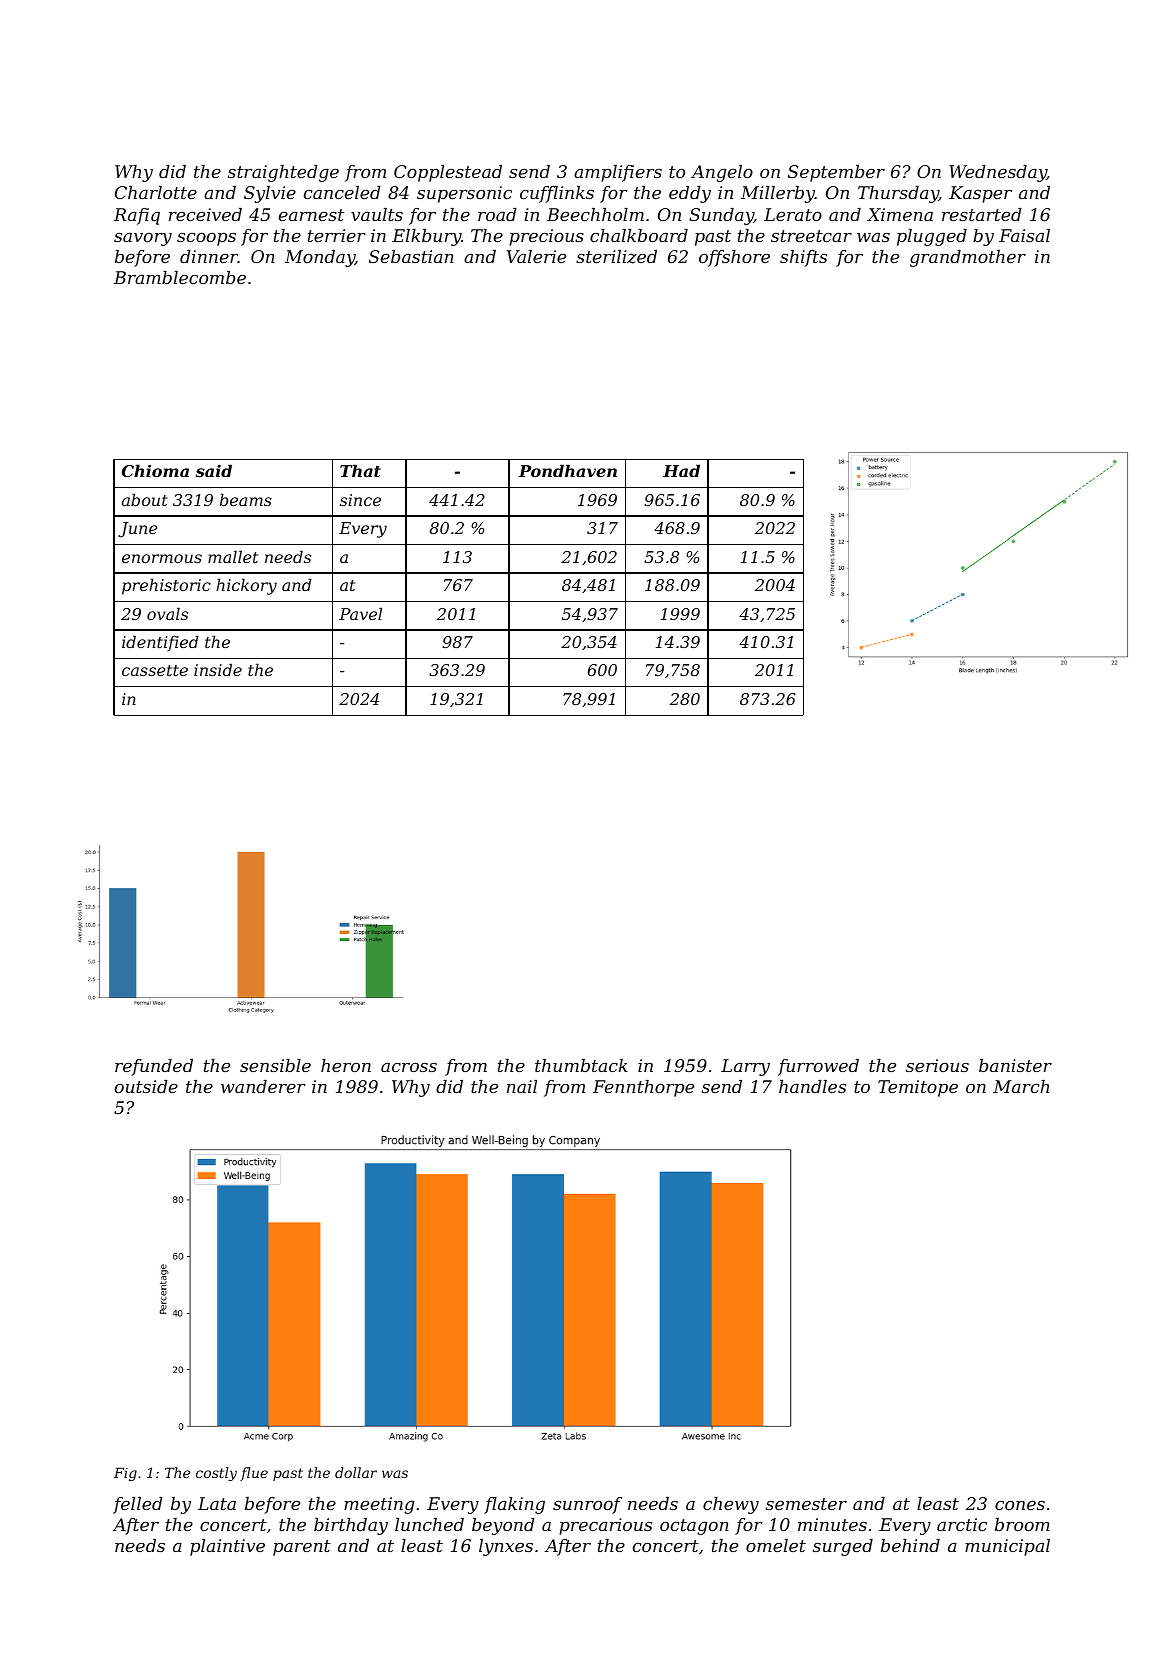 This screenshot has height=1654, width=1165. What do you see at coordinates (360, 613) in the screenshot?
I see `Pavel` at bounding box center [360, 613].
